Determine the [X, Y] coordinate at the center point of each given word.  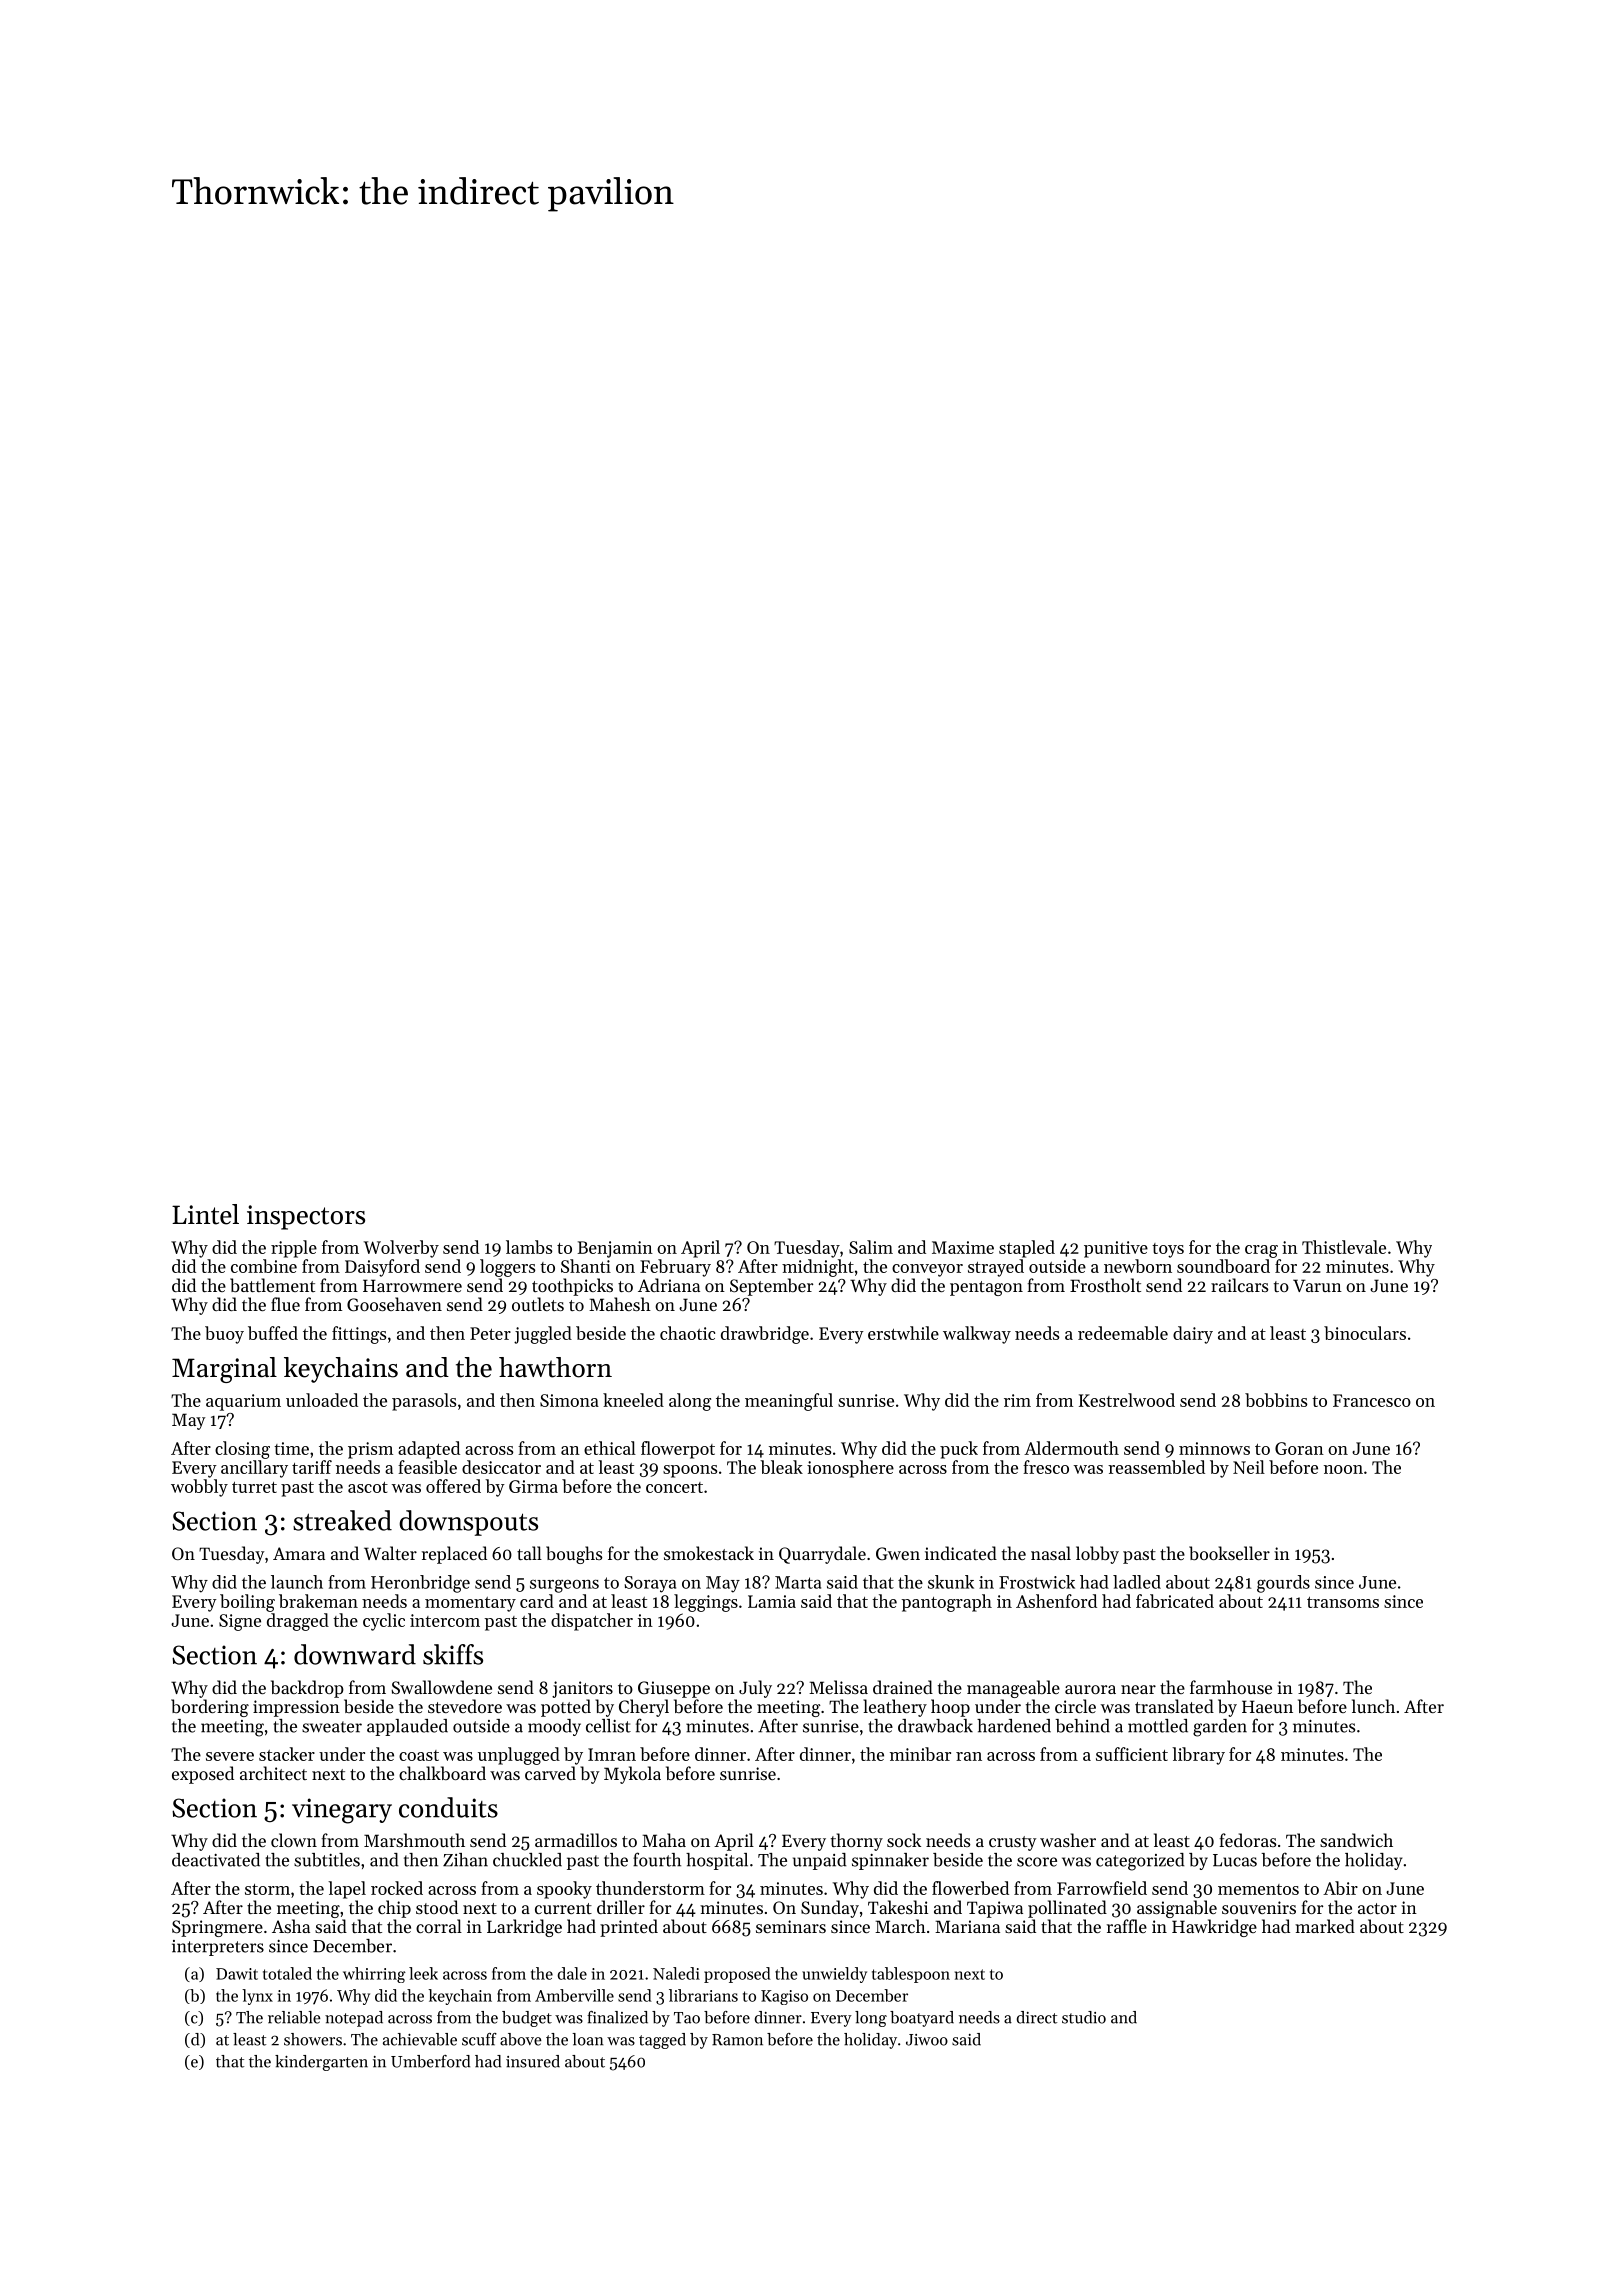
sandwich [1356, 1840]
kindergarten [321, 2063]
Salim [871, 1247]
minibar [920, 1754]
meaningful [789, 1402]
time [291, 1448]
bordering [210, 1708]
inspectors [306, 1217]
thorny [857, 1842]
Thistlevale [1344, 1247]
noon [1343, 1469]
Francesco [1372, 1400]
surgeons [564, 1586]
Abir [1340, 1888]
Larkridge [524, 1928]
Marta [798, 1582]
